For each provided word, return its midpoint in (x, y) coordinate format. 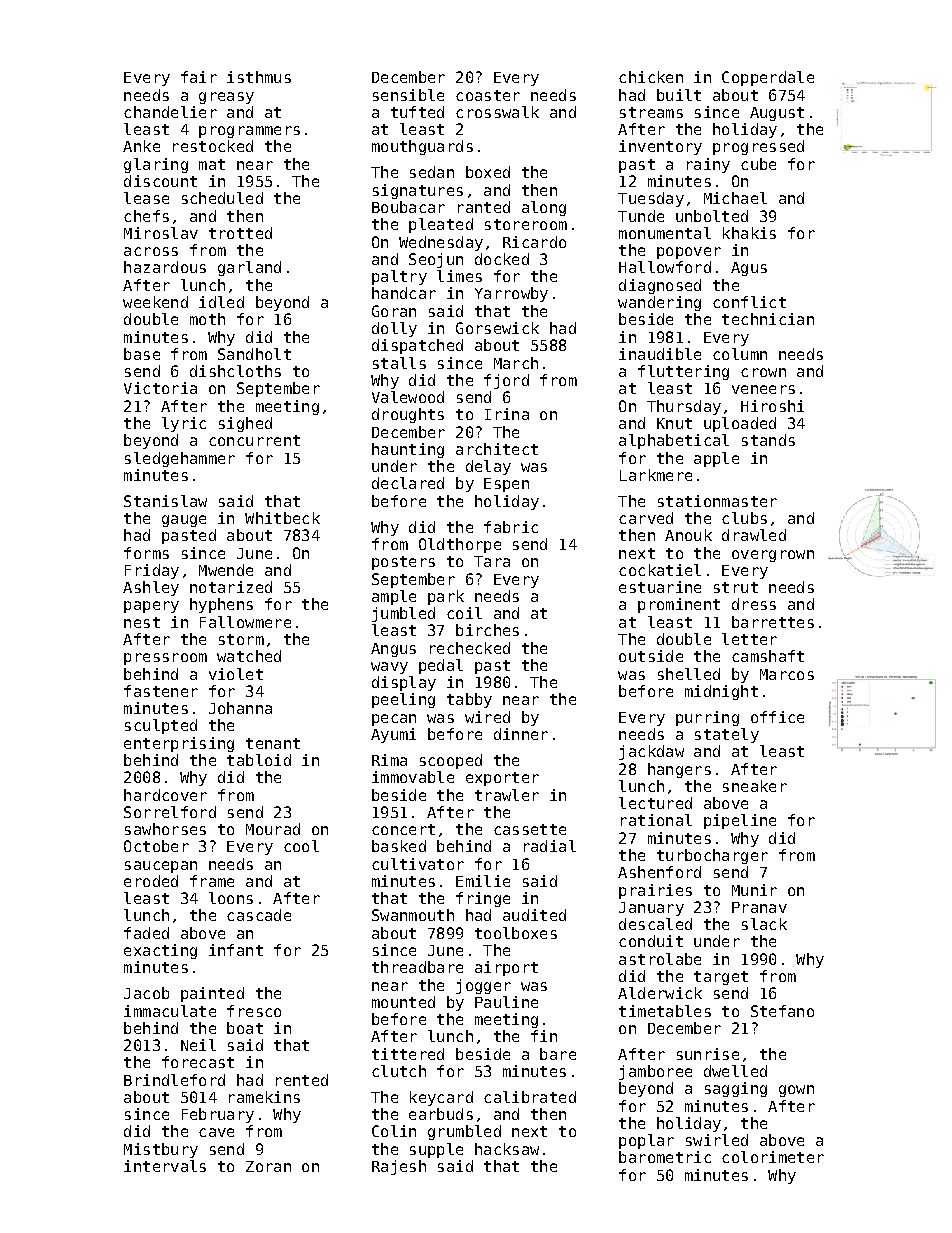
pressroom (165, 659)
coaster (488, 95)
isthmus (259, 77)
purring (707, 718)
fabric (511, 527)
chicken (651, 77)
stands (768, 440)
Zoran (268, 1166)
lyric (184, 424)
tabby (469, 700)
